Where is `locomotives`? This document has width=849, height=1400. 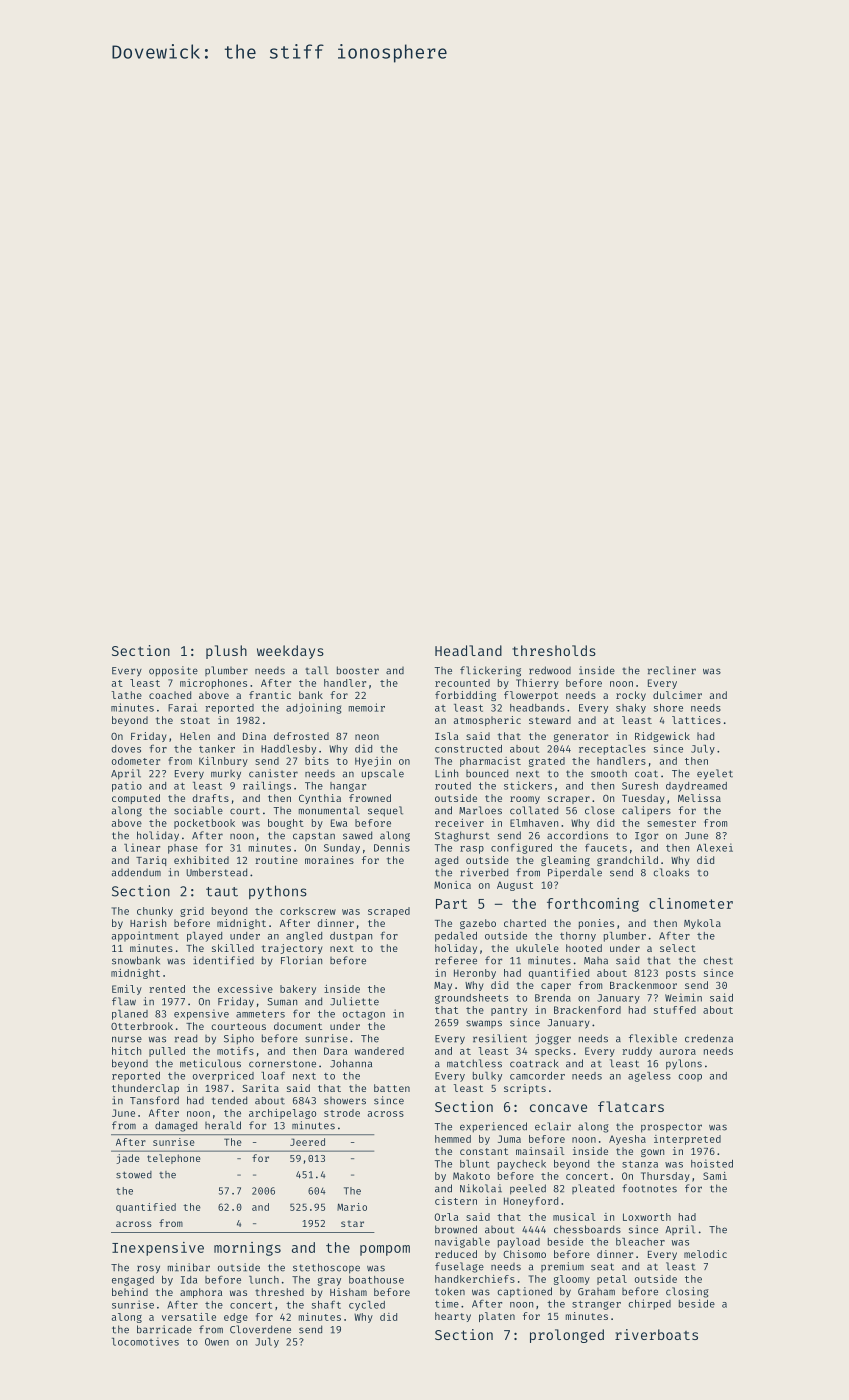
locomotives is located at coordinates (145, 1341).
